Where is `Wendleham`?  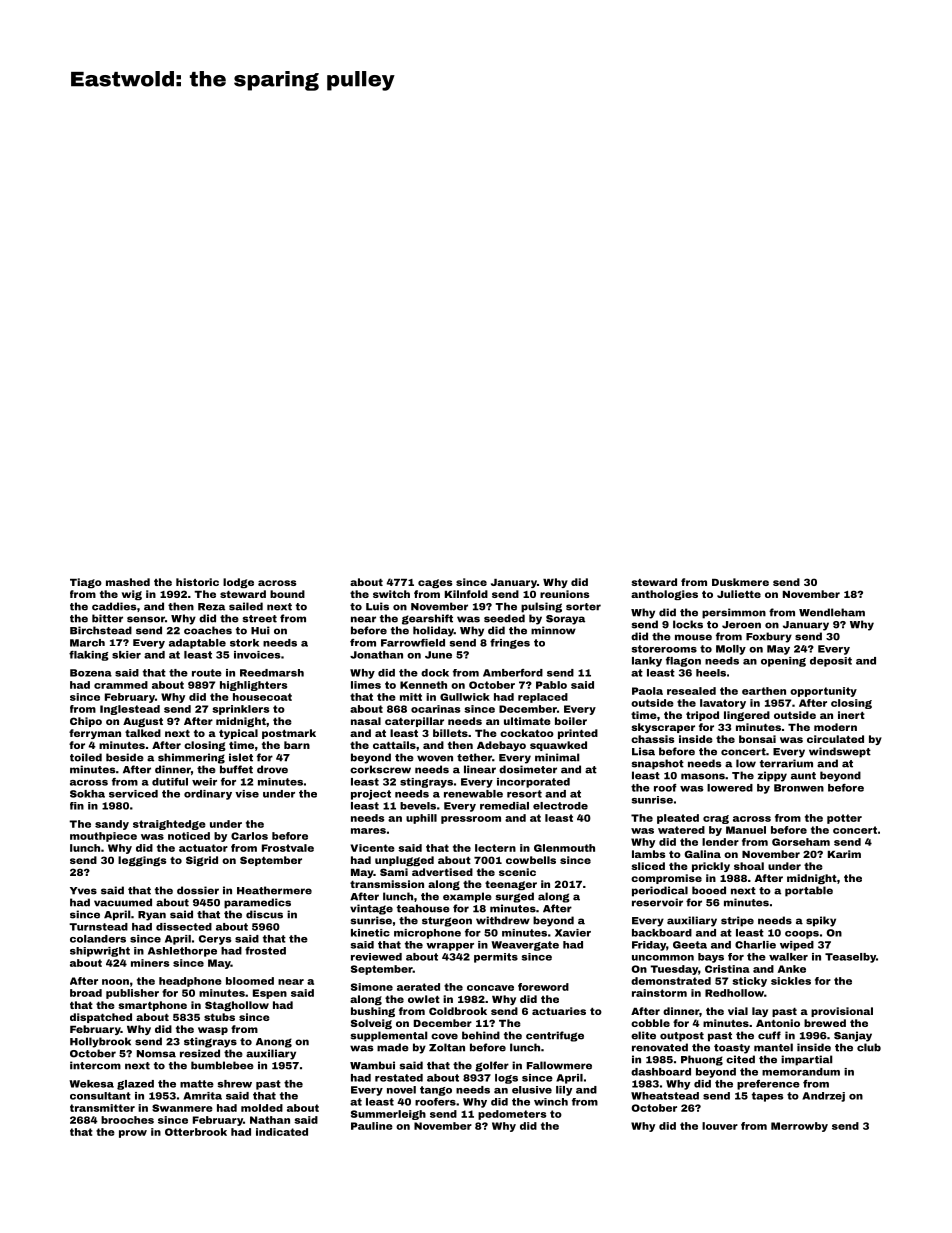
Wendleham is located at coordinates (832, 612).
